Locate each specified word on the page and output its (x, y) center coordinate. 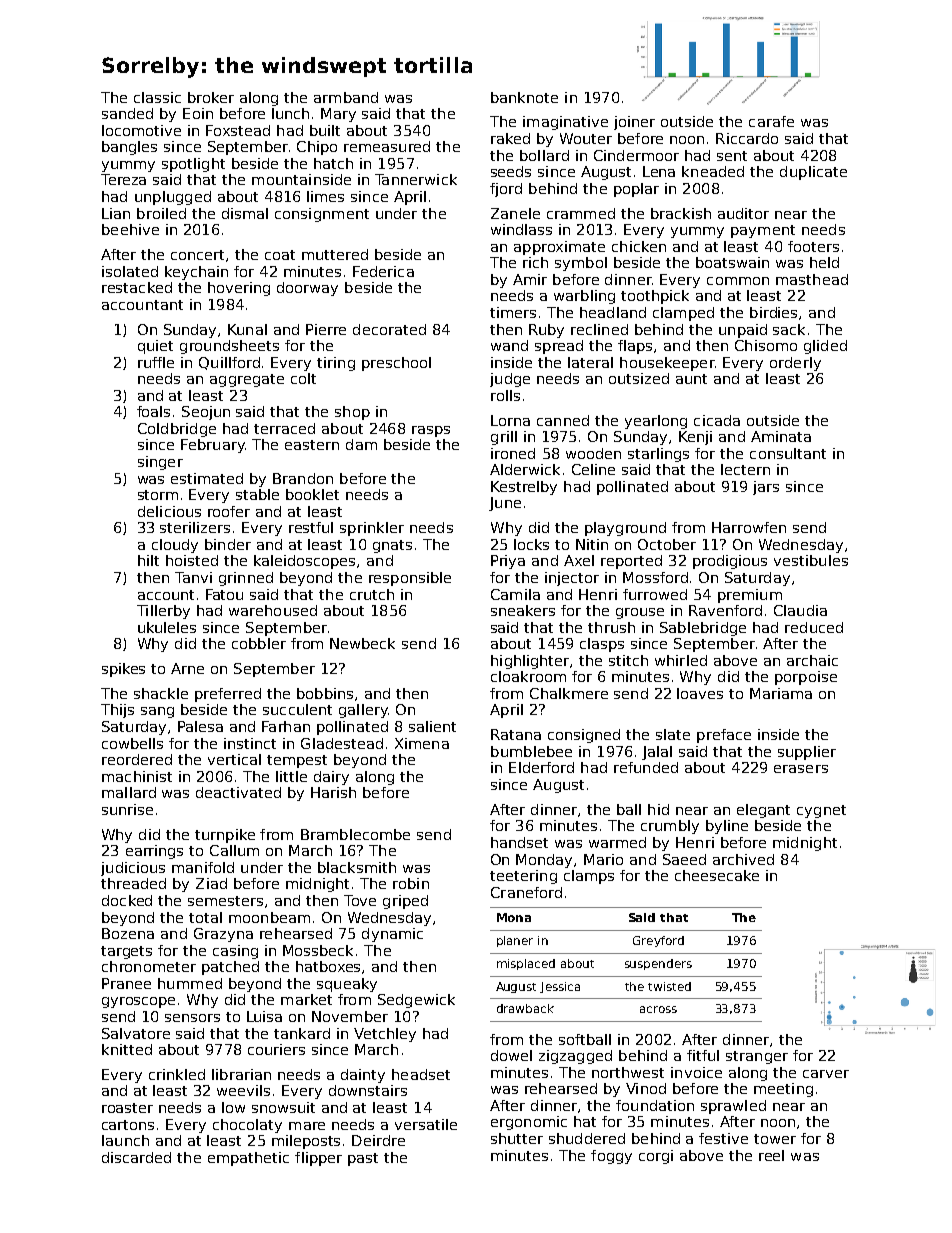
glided (825, 347)
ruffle (156, 362)
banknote (524, 97)
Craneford (526, 892)
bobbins (325, 693)
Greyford (658, 941)
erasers (801, 769)
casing (235, 952)
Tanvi (193, 577)
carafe (771, 121)
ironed (513, 453)
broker (211, 97)
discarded (136, 1157)
